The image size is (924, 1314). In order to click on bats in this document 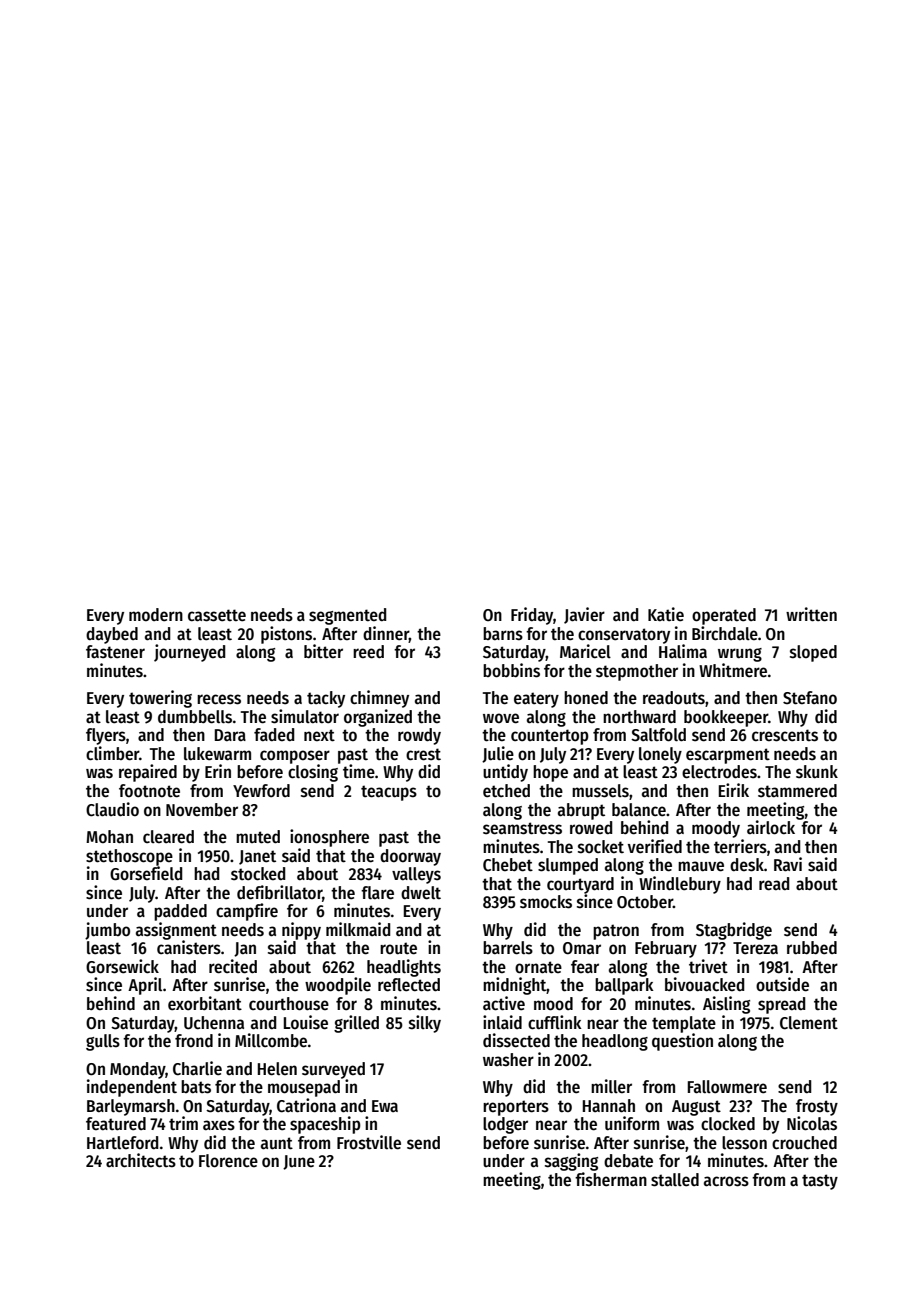, I will do `click(196, 1087)`.
